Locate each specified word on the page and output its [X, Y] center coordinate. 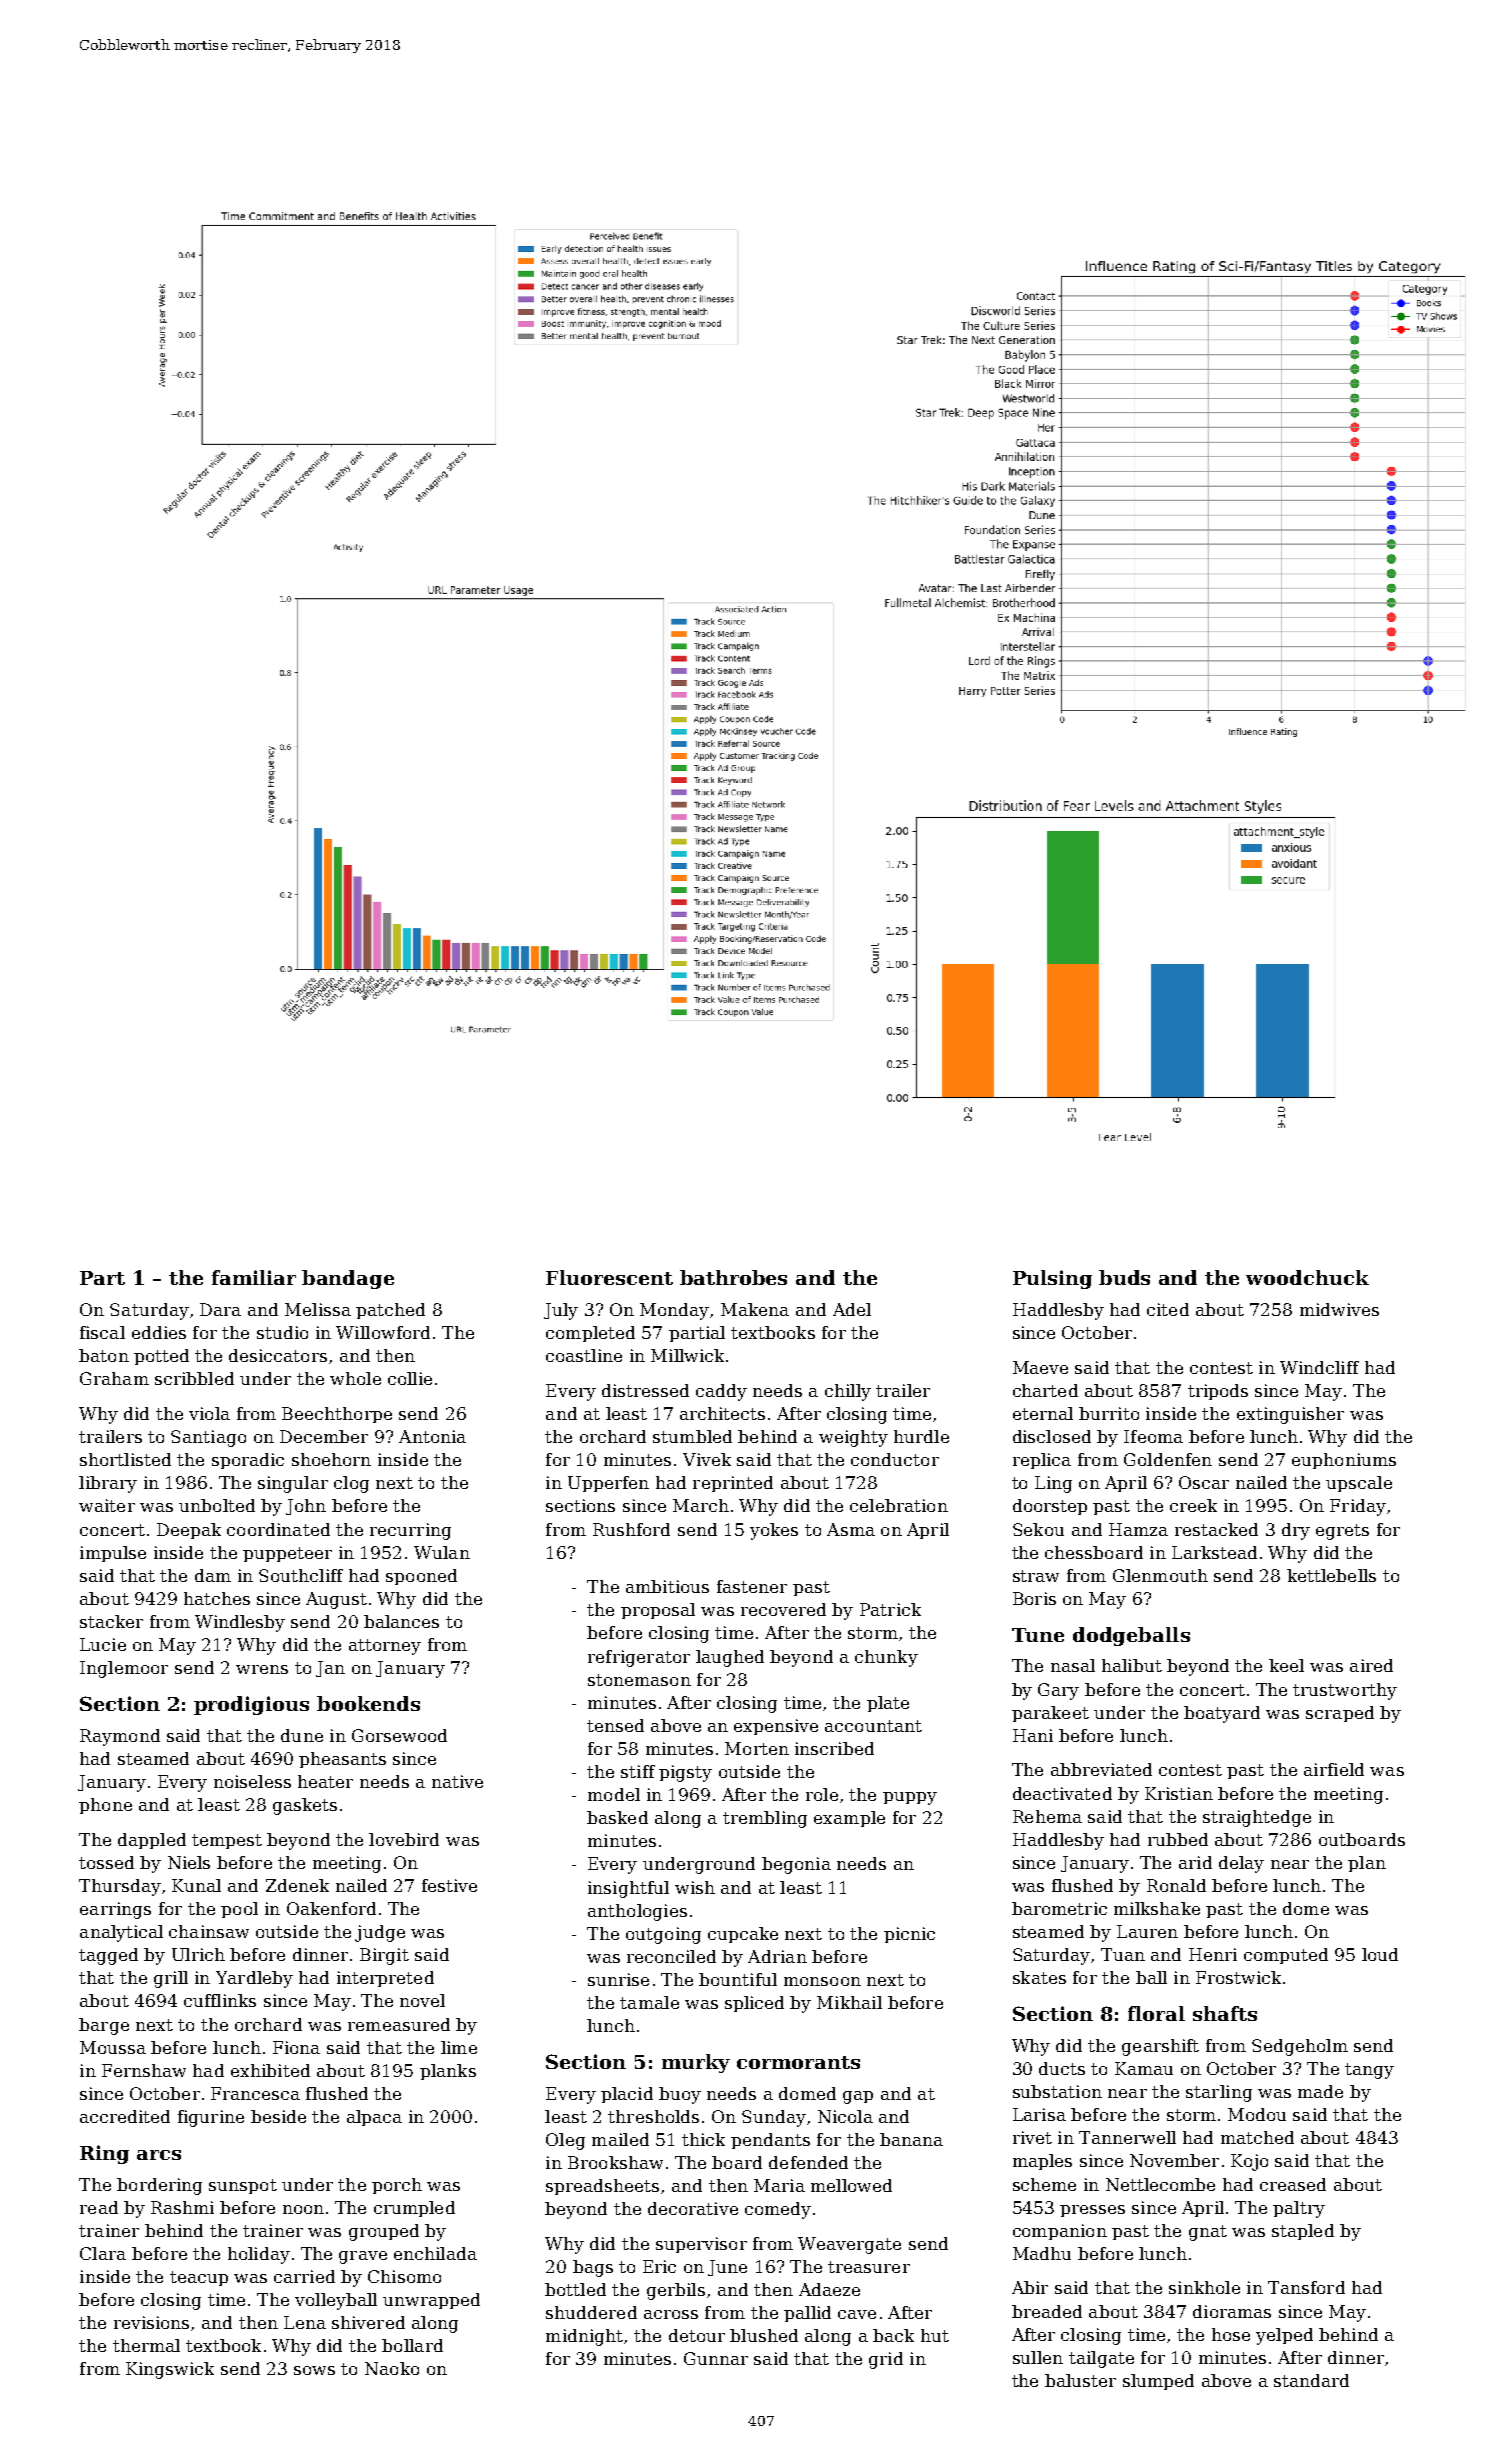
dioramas [1232, 2311]
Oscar [1204, 1482]
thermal [146, 2345]
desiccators [278, 1355]
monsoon [822, 1981]
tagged [108, 1956]
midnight [584, 2337]
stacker [111, 1621]
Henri [1213, 1954]
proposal [658, 1611]
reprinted [733, 1484]
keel [1286, 1665]
